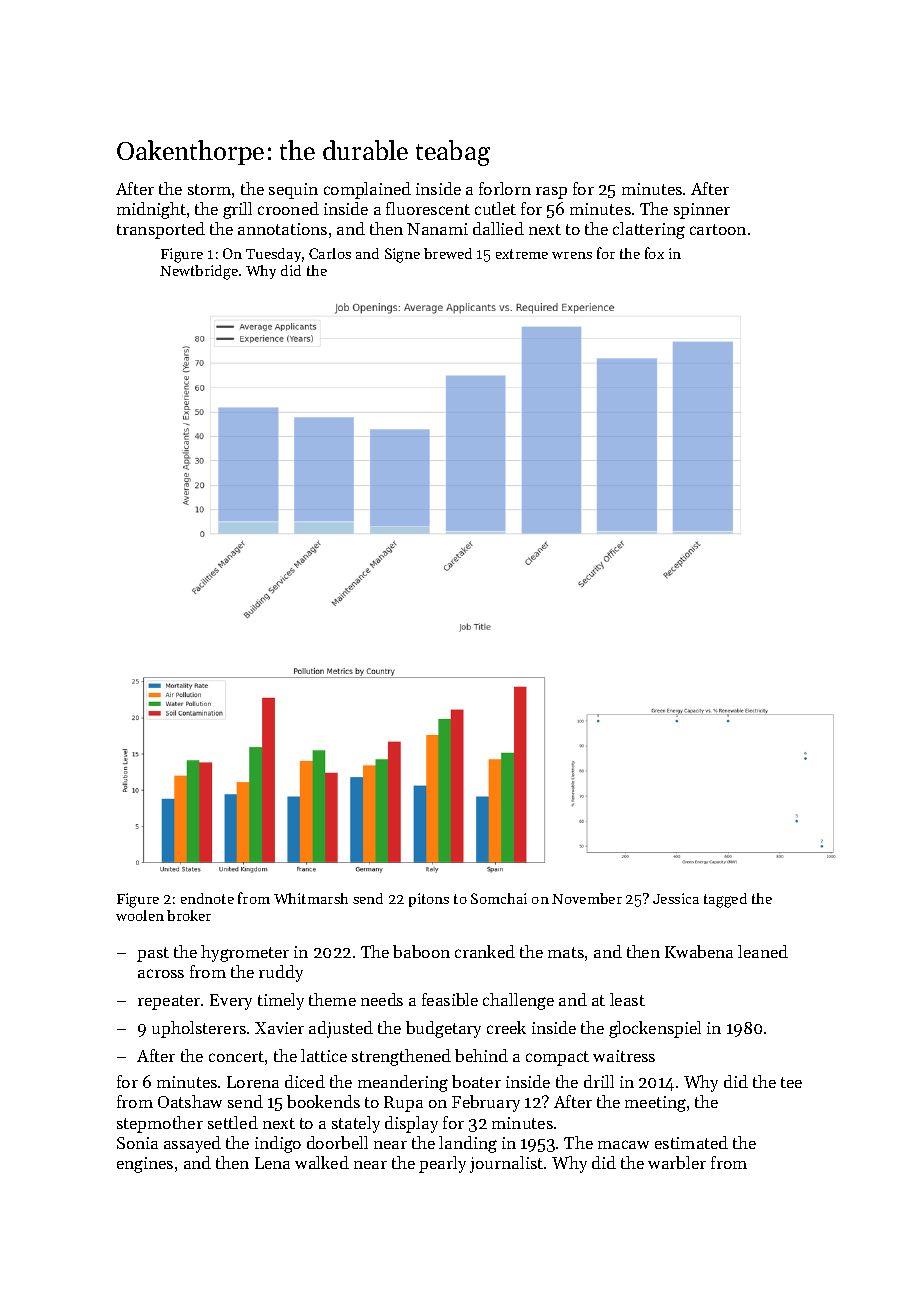 The height and width of the image is (1314, 924). Describe the element at coordinates (429, 900) in the image. I see `pitons` at that location.
